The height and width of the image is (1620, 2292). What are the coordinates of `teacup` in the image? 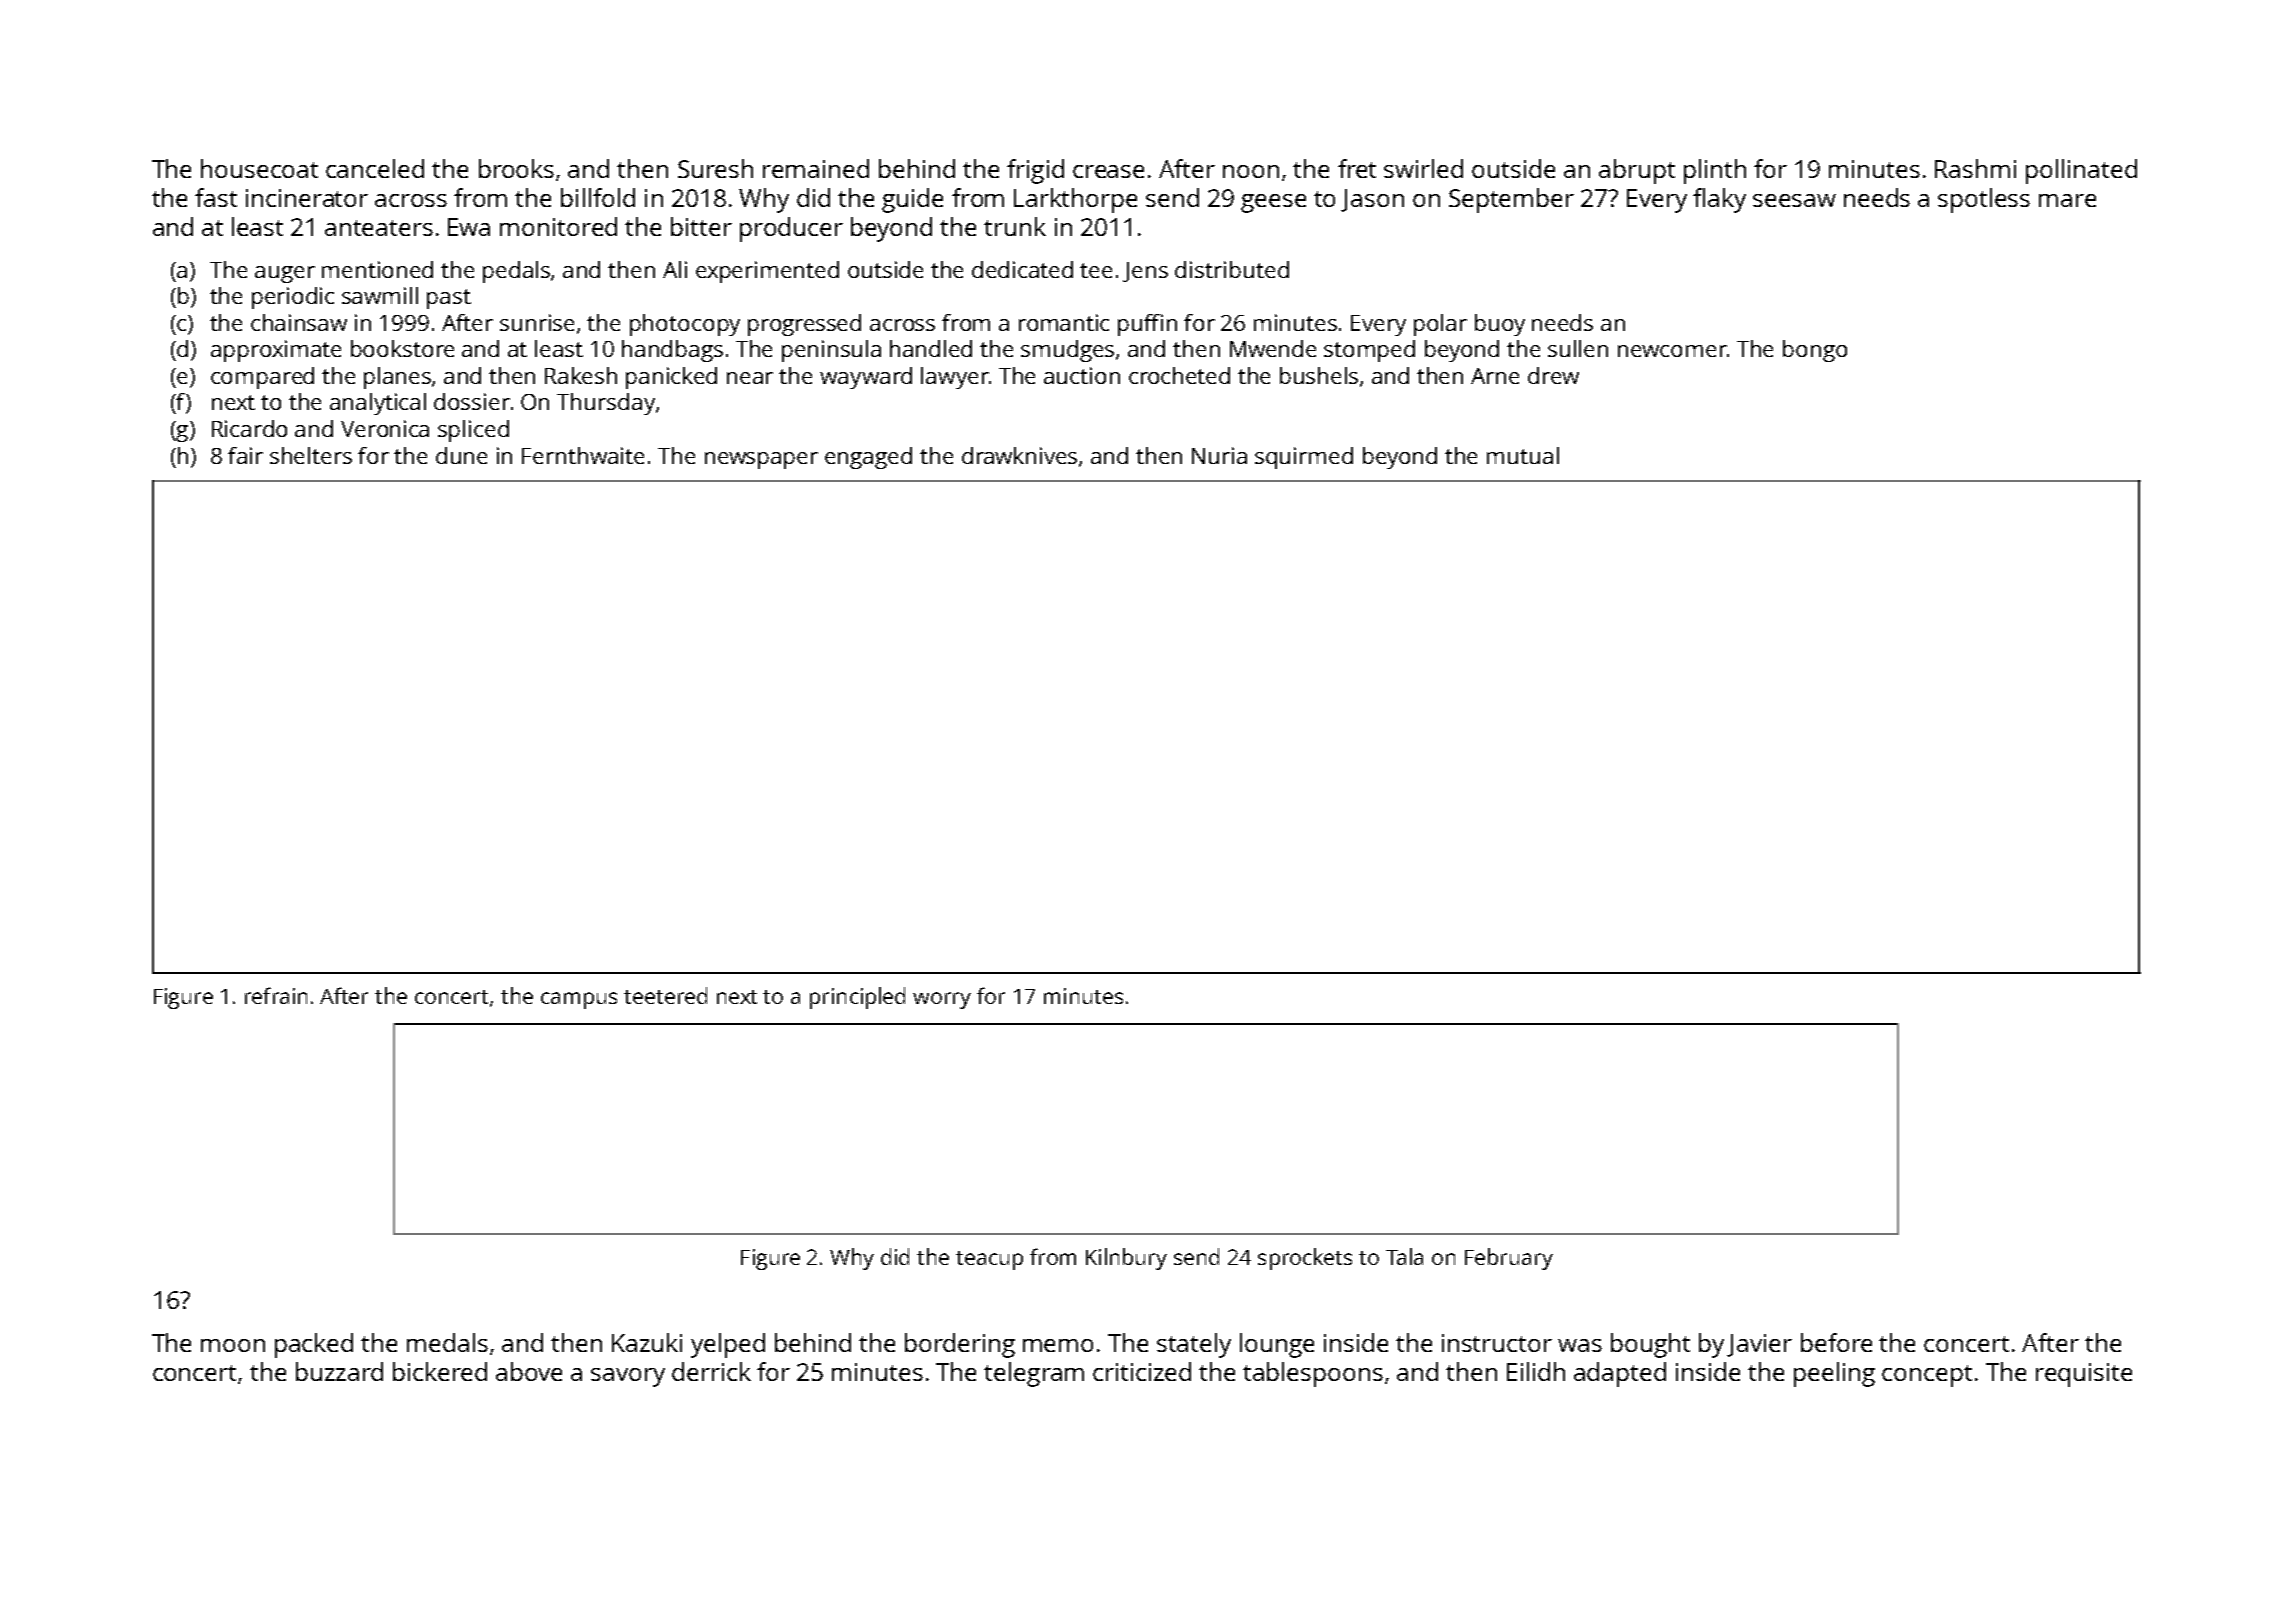 It's located at (989, 1260).
